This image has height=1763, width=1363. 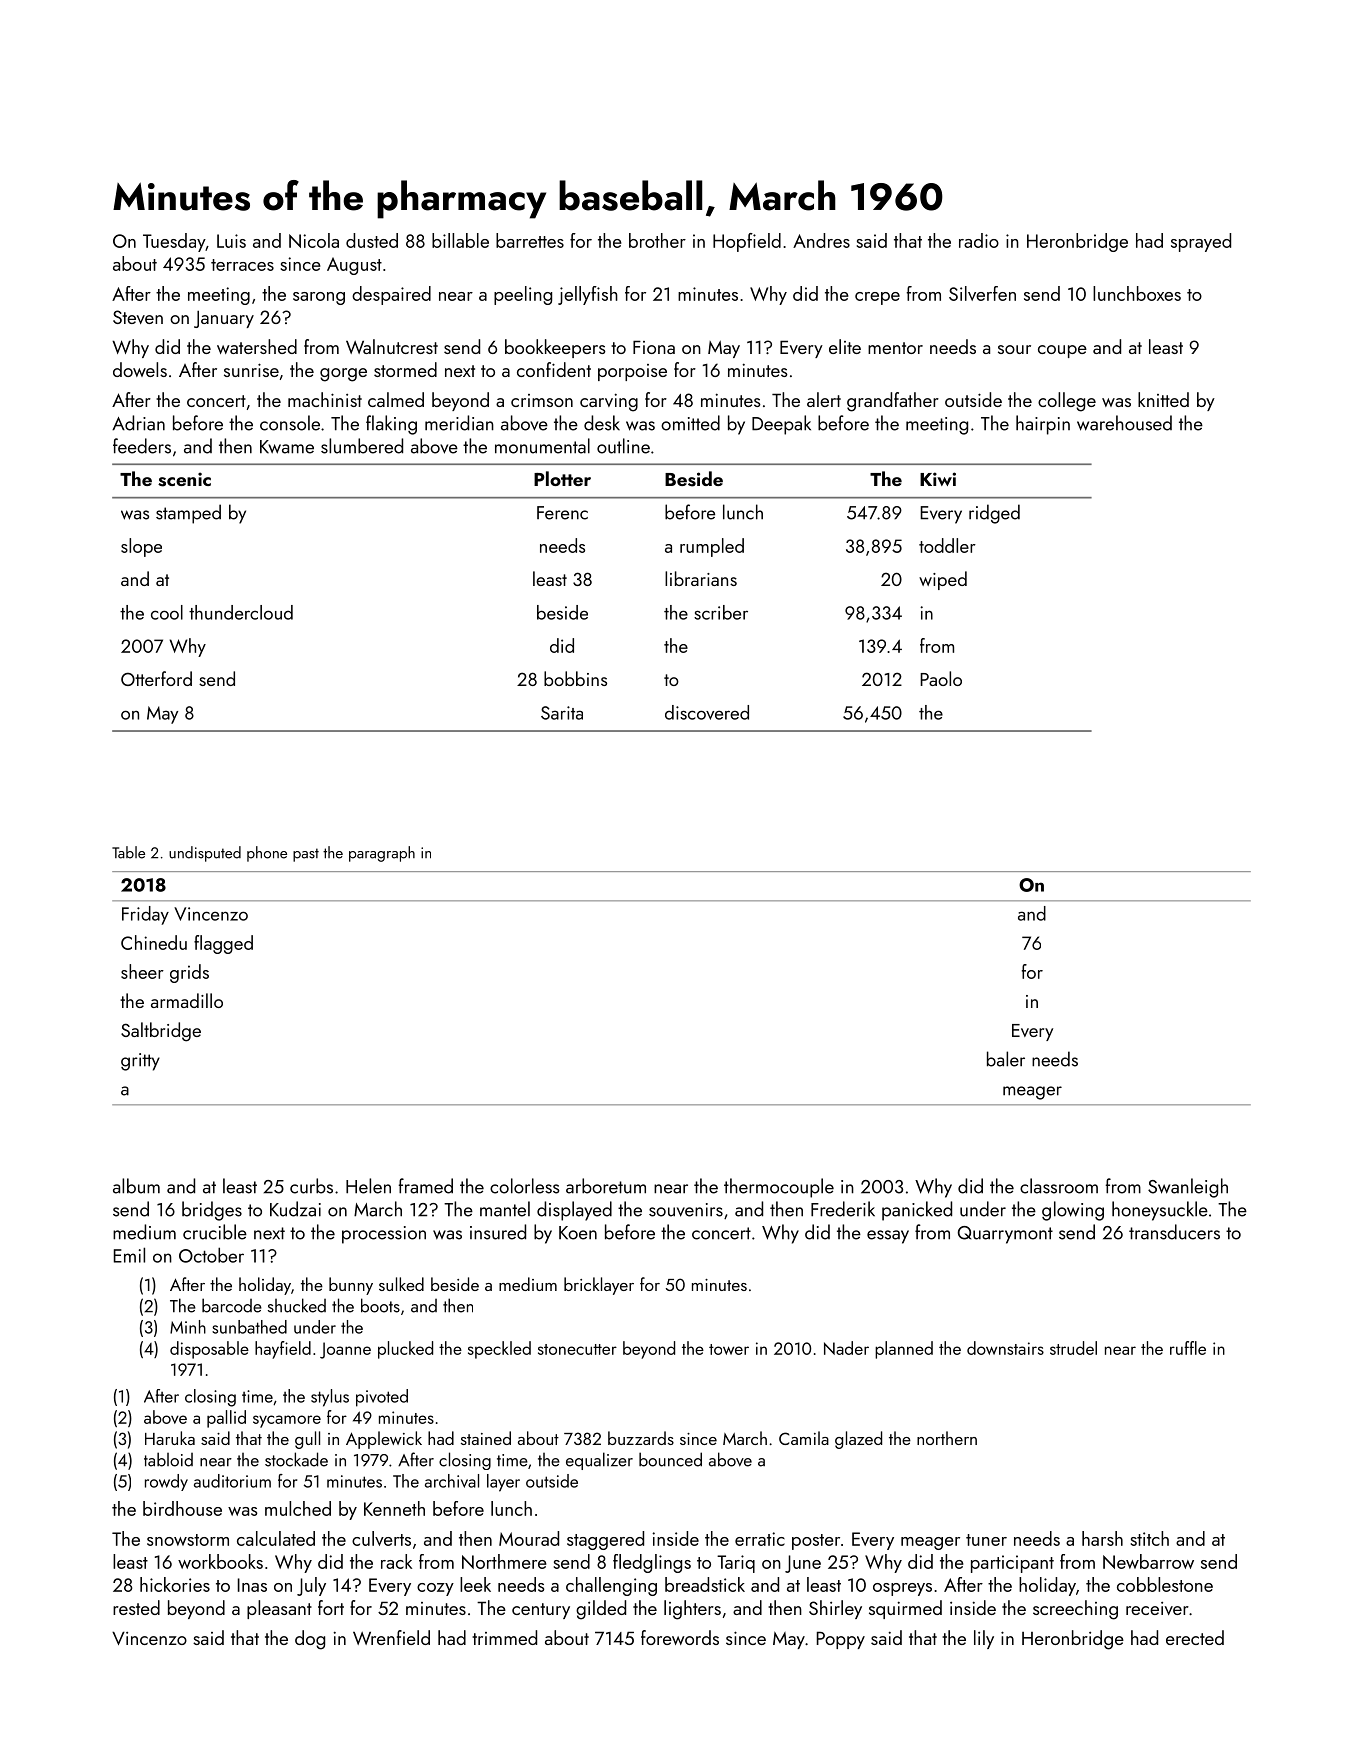 I want to click on century, so click(x=541, y=1611).
